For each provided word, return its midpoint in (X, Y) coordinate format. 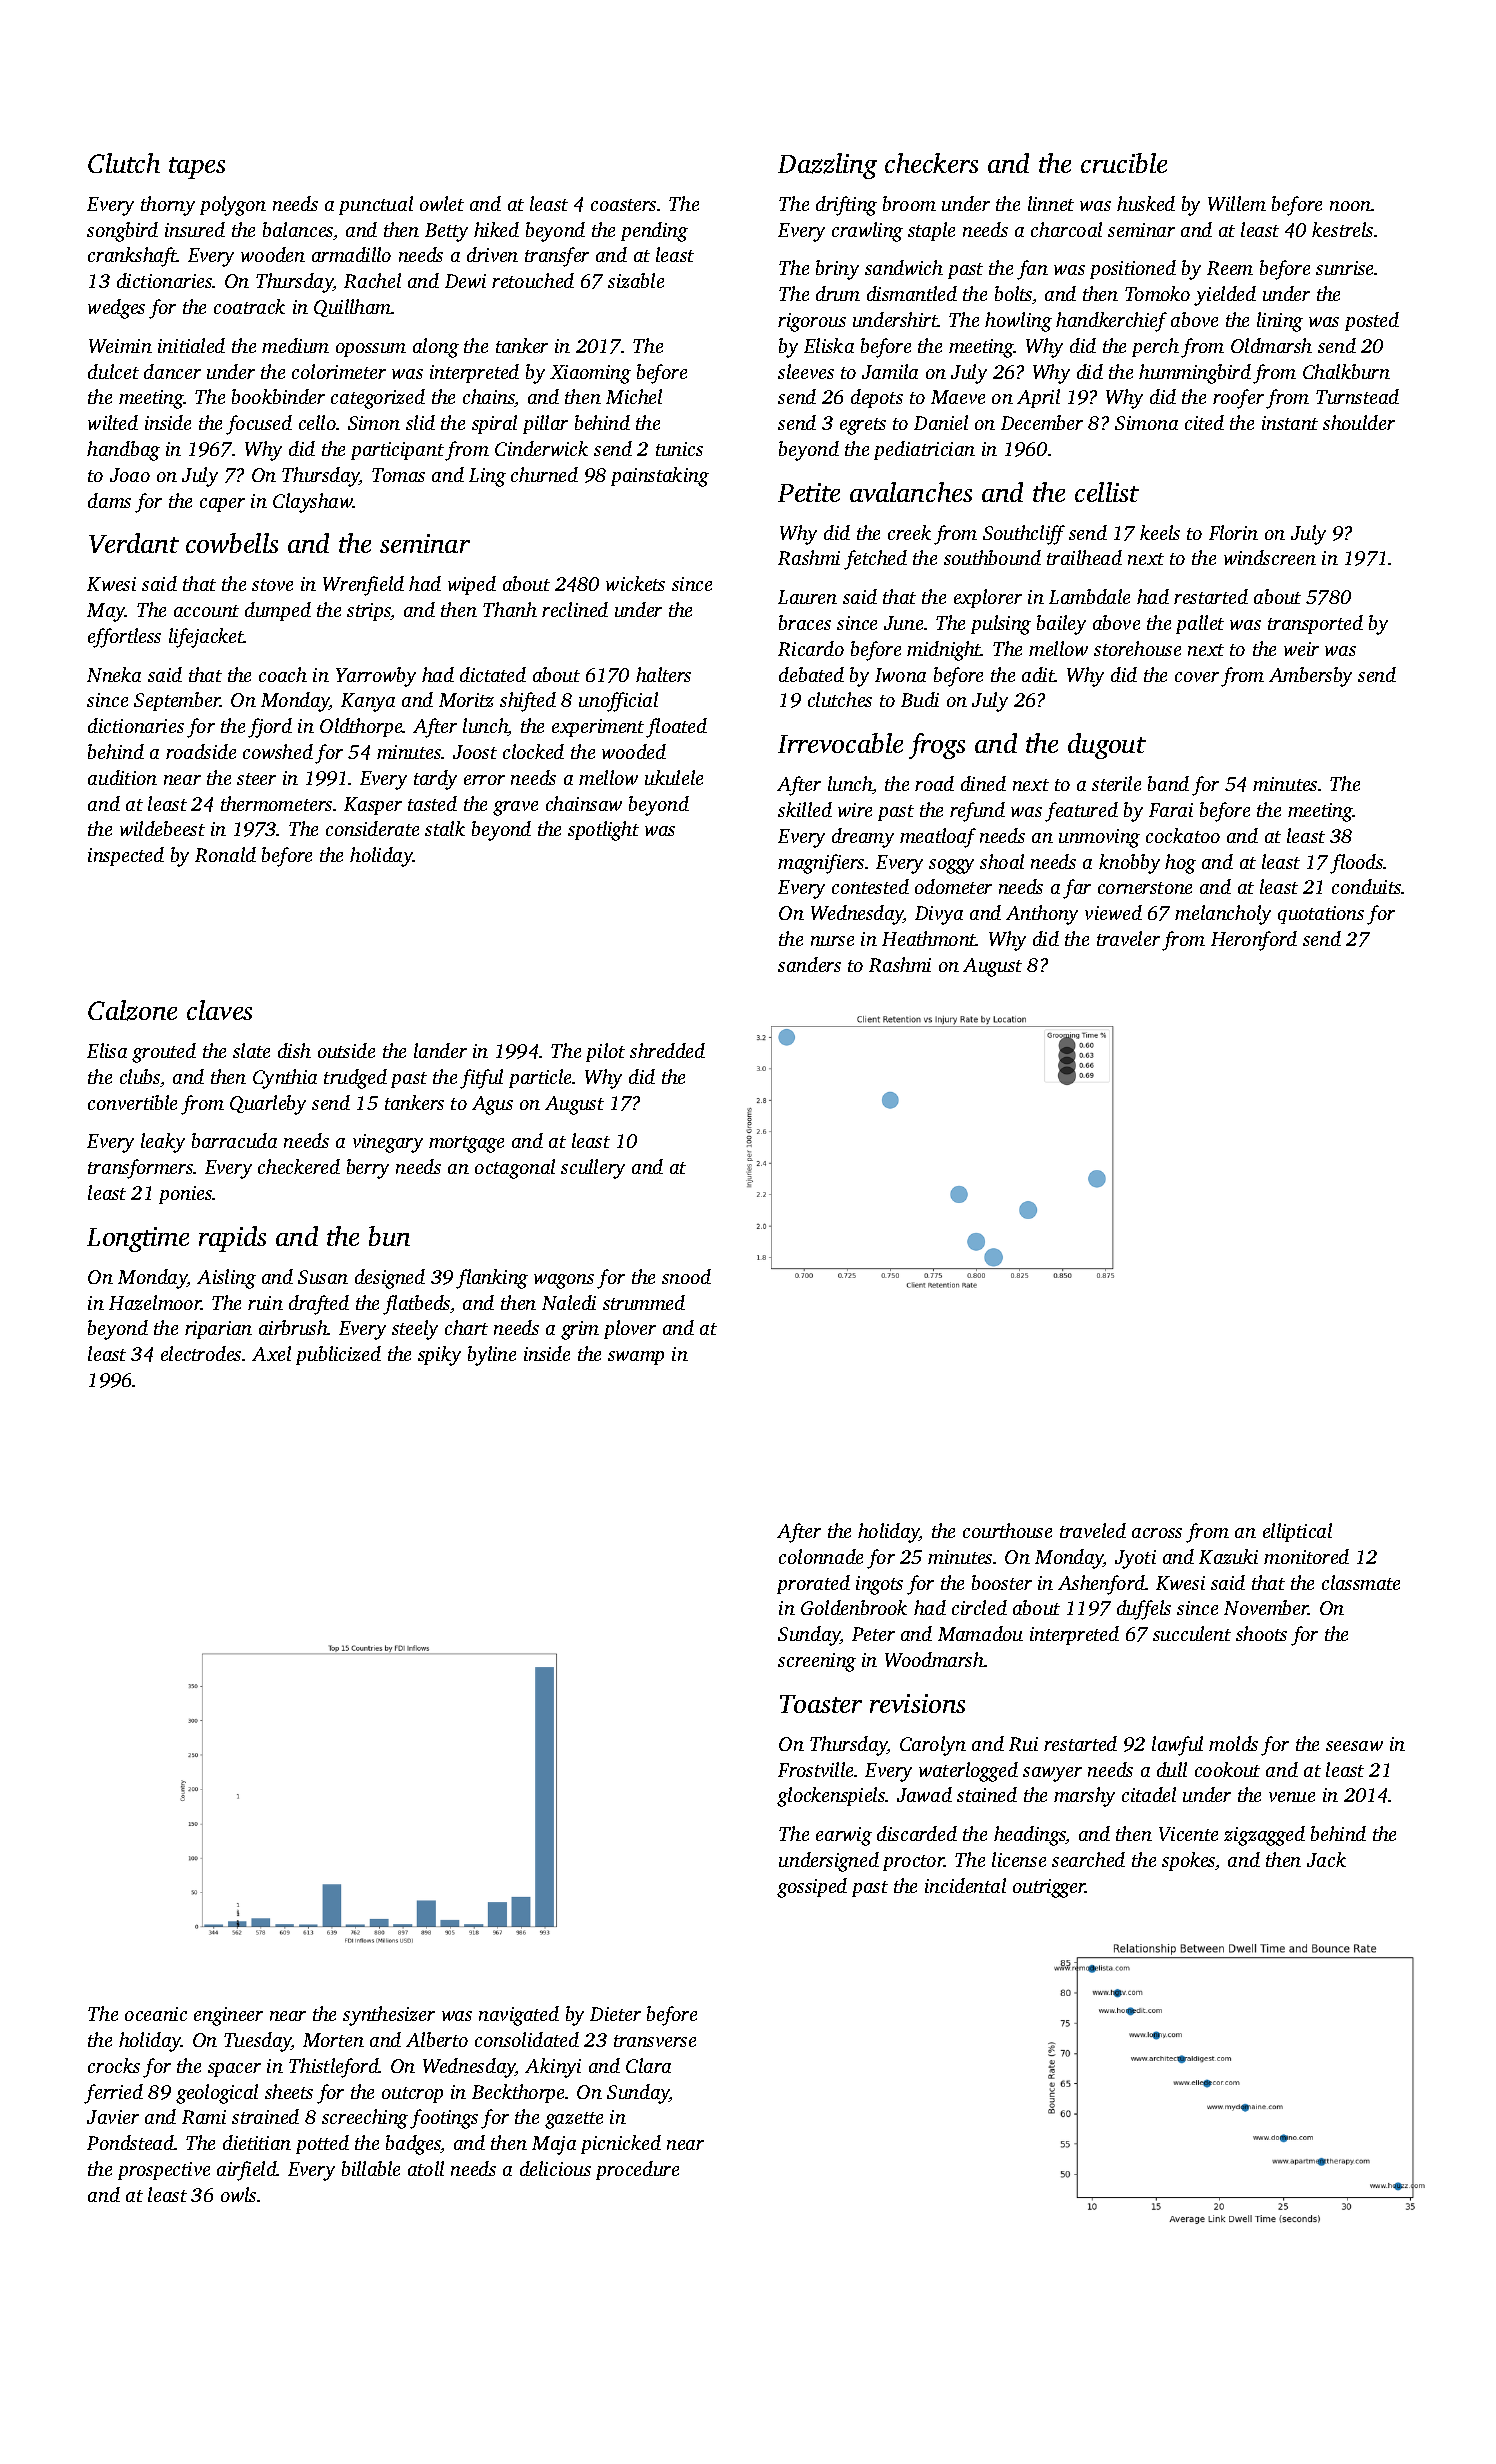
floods (1357, 864)
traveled (1093, 1530)
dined (983, 783)
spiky (439, 1356)
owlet (442, 203)
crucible (1124, 163)
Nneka (114, 674)
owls (238, 2194)
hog (1180, 864)
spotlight (603, 831)
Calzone (132, 1010)
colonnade (821, 1556)
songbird (122, 232)
